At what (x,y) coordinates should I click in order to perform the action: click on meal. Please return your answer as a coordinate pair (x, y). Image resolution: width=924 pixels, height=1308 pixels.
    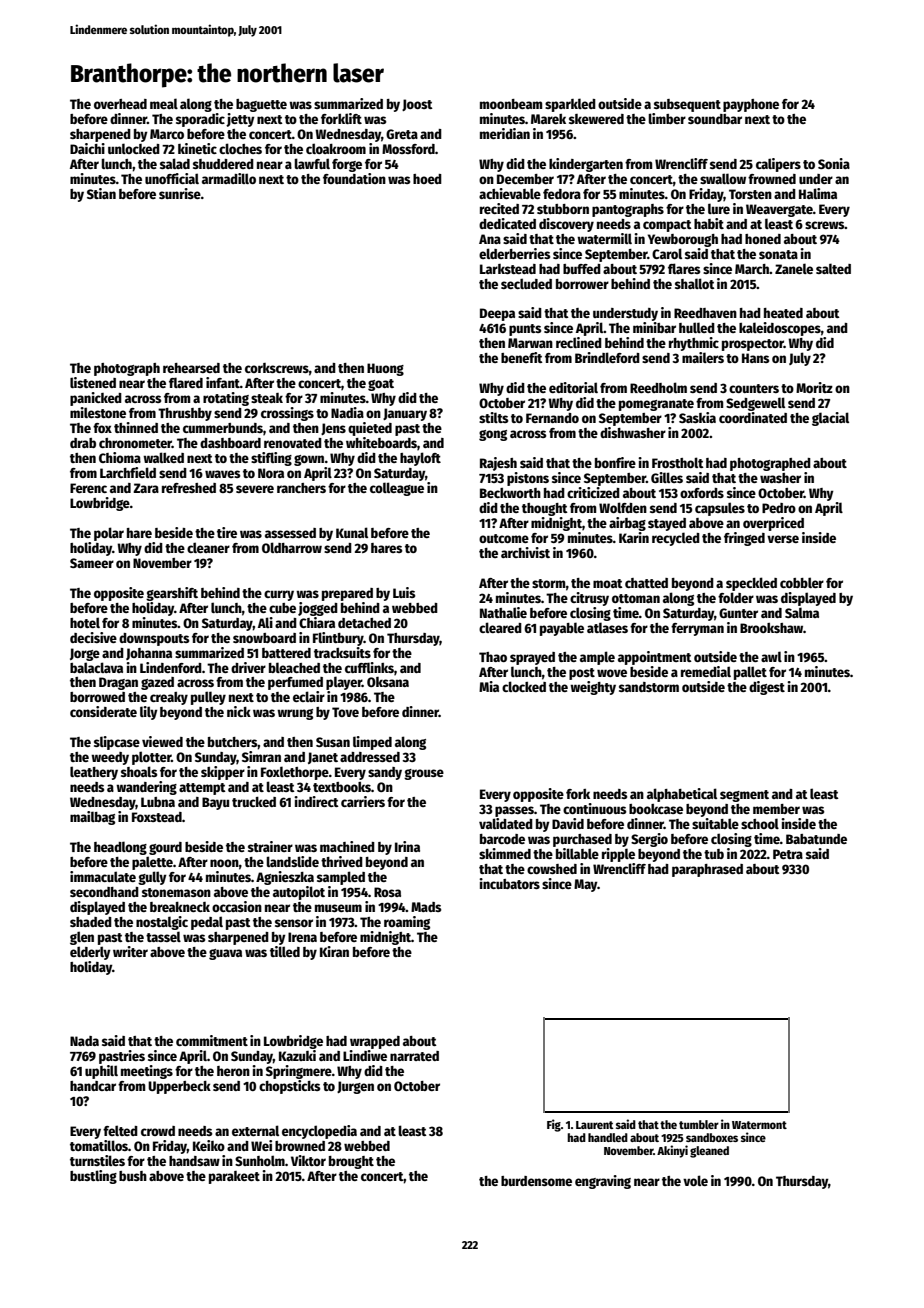
    Looking at the image, I should click on (164, 103).
